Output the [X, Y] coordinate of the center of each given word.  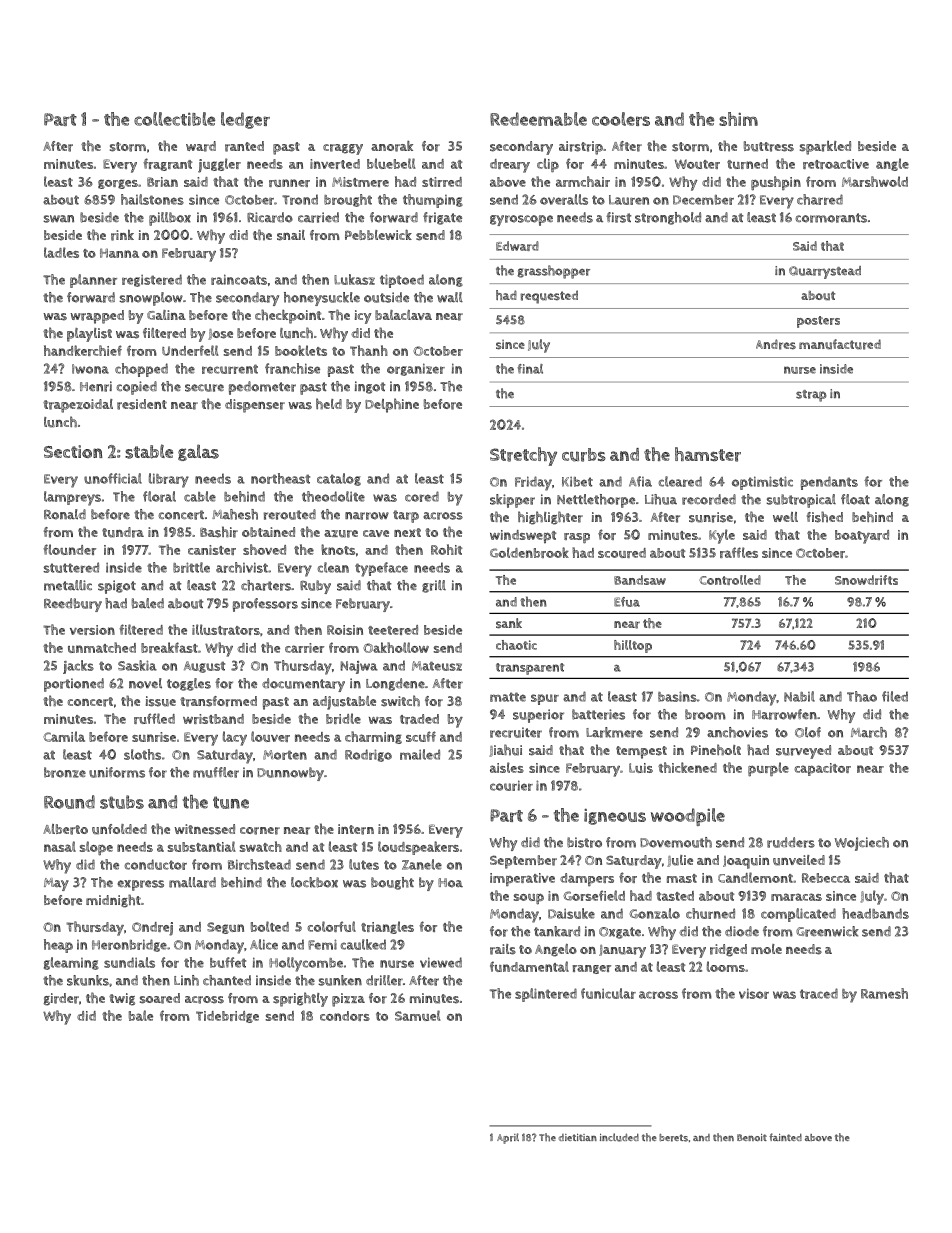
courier [511, 785]
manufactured [840, 344]
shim [738, 119]
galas [198, 452]
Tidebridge [227, 1017]
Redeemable [538, 119]
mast [682, 878]
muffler [216, 772]
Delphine [392, 405]
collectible [174, 119]
